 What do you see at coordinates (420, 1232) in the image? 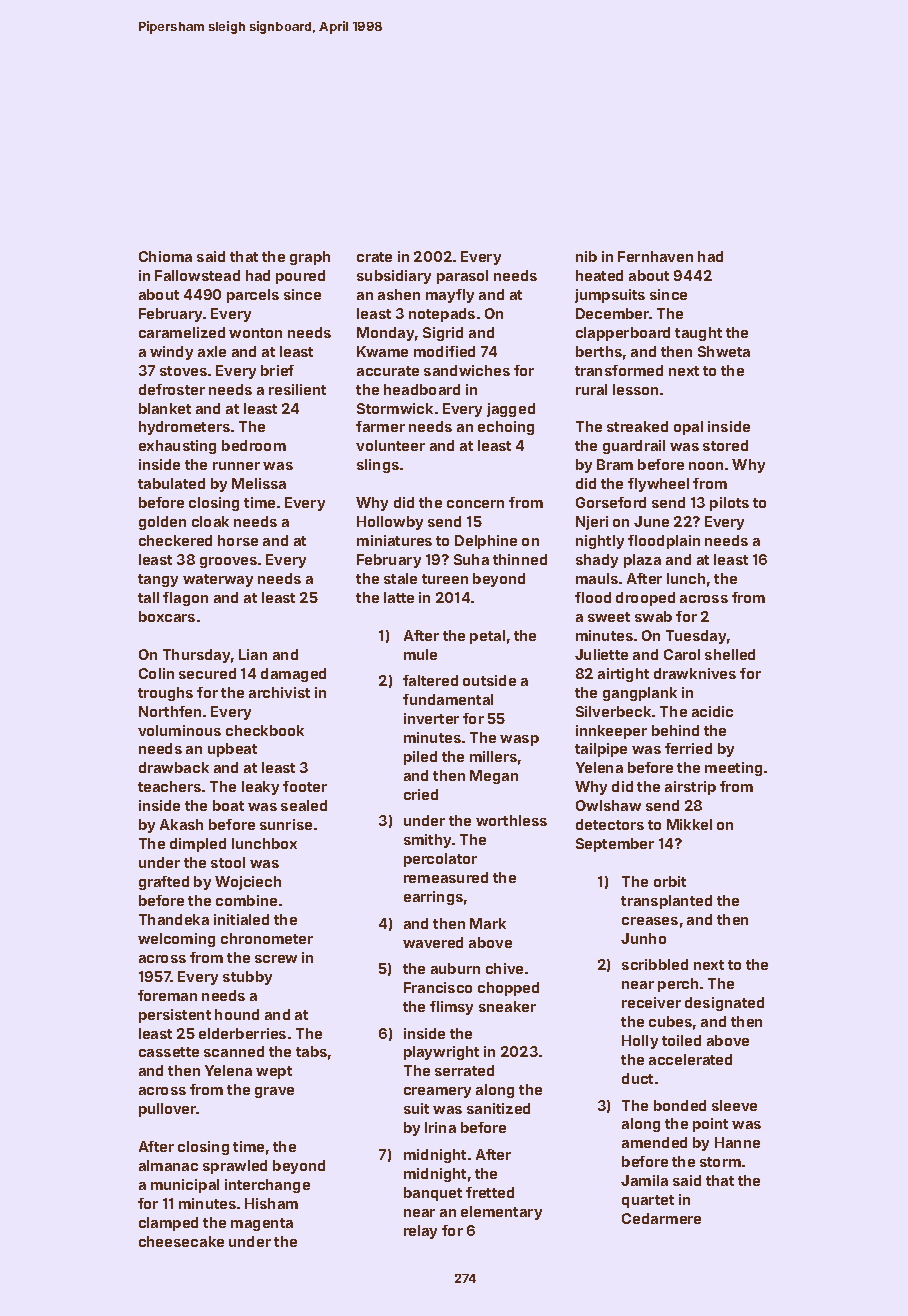
I see `relay` at bounding box center [420, 1232].
